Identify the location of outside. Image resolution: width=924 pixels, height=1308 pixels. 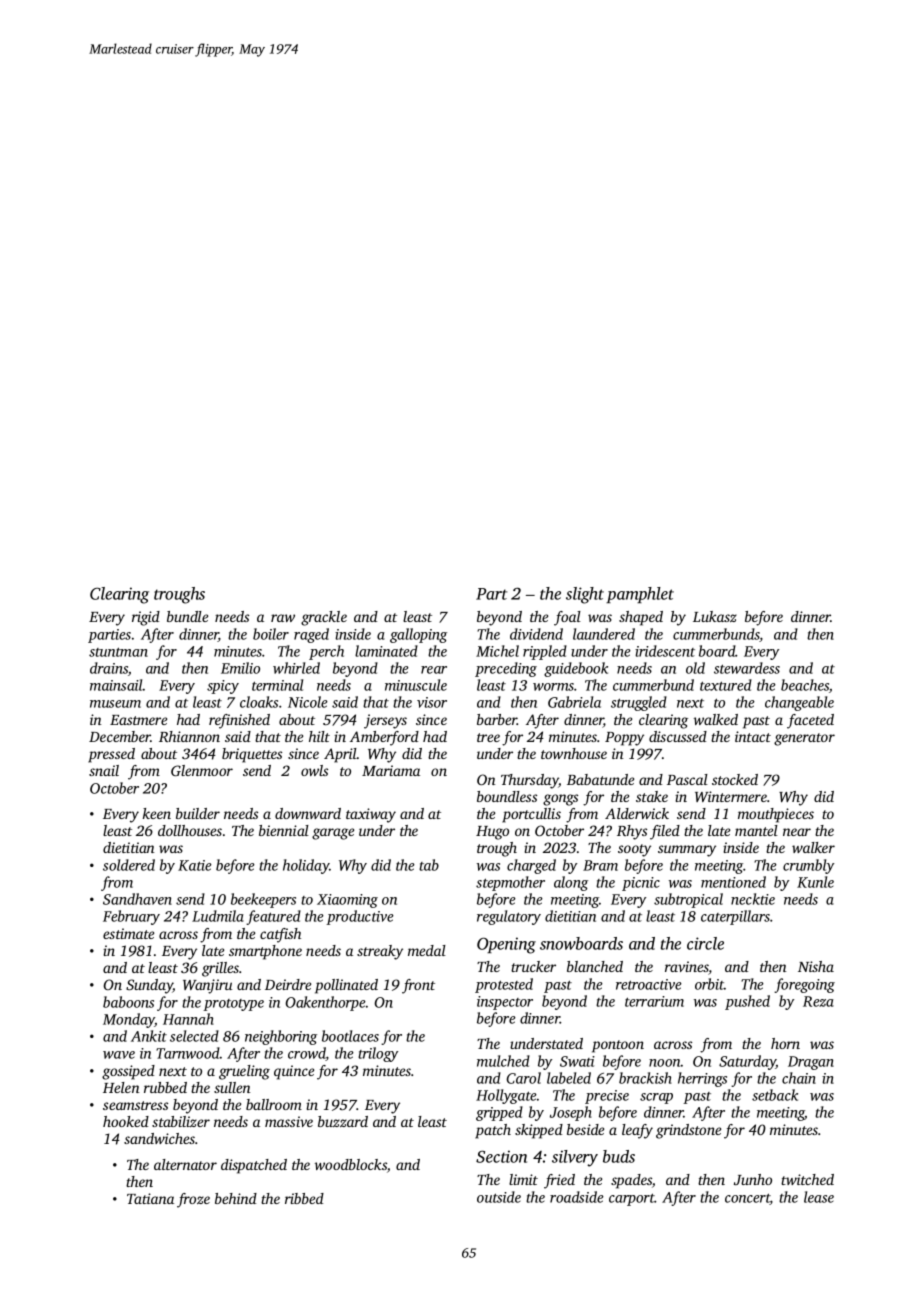
(499, 1197).
